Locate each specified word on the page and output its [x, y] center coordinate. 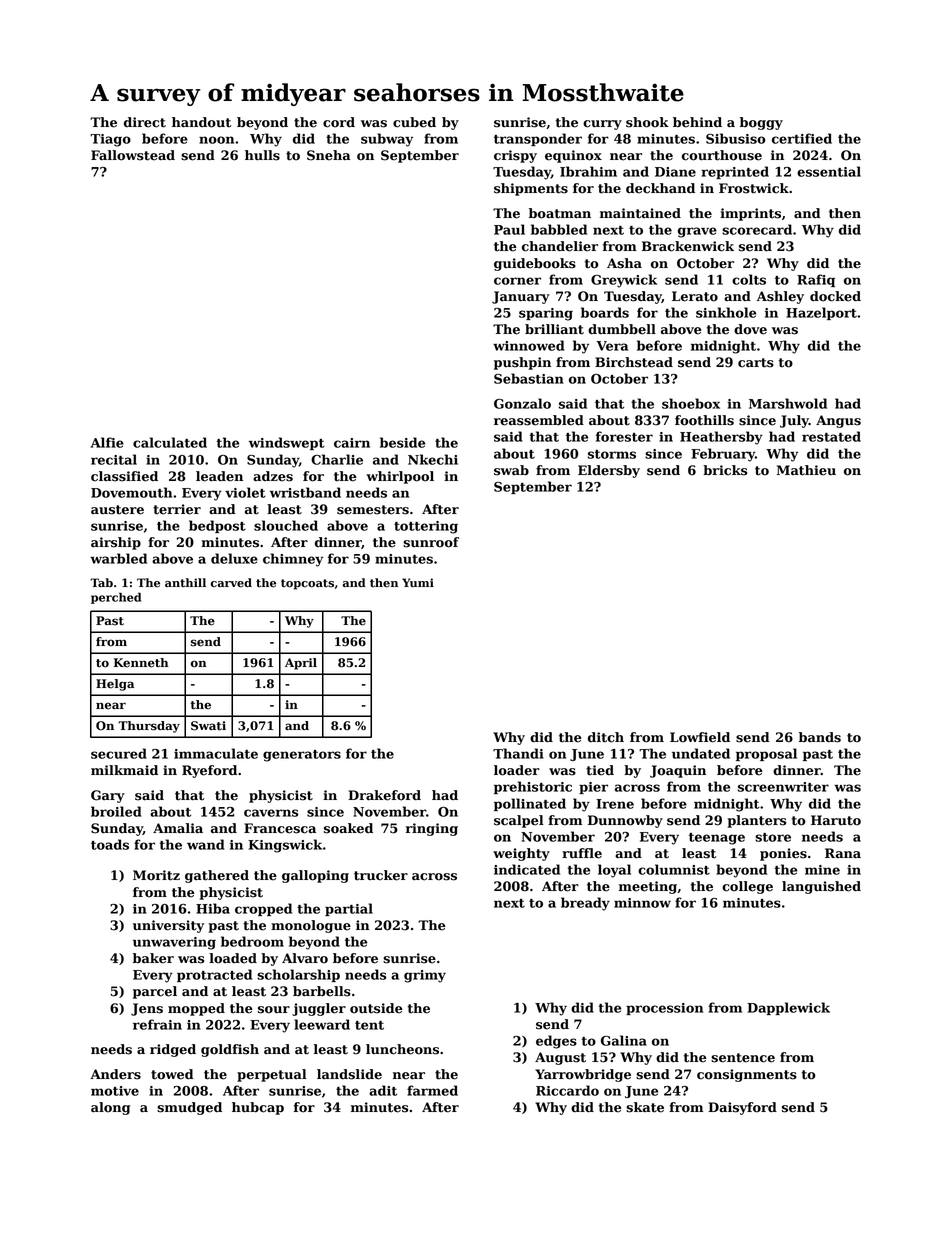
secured [119, 753]
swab [511, 470]
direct [145, 122]
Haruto [836, 820]
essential [829, 171]
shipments [531, 189]
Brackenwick [688, 246]
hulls [262, 155]
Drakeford [384, 795]
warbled [118, 558]
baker [153, 958]
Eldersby [609, 471]
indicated [527, 869]
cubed [414, 122]
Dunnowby [625, 821]
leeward [322, 1024]
